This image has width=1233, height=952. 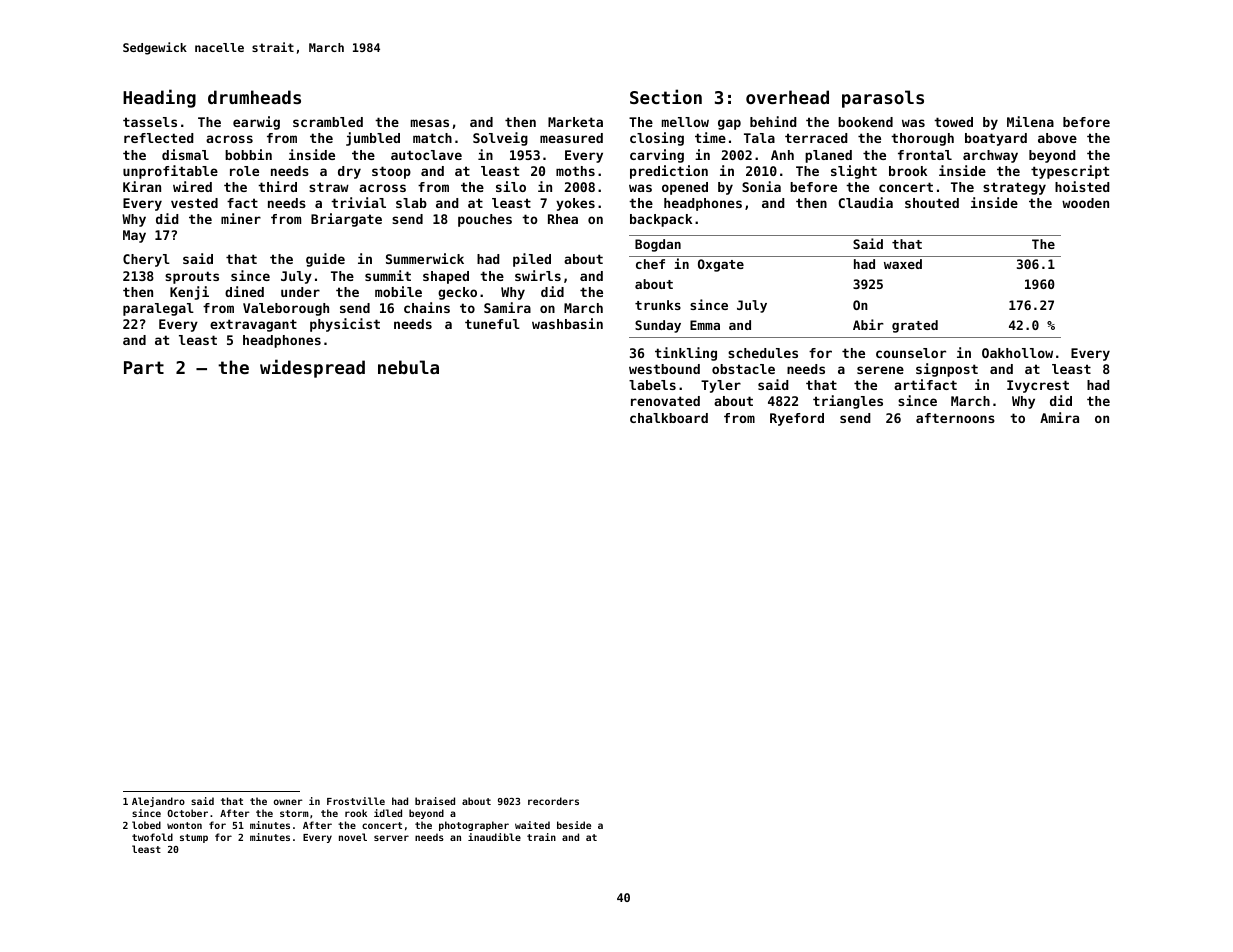 What do you see at coordinates (152, 837) in the image?
I see `twofold` at bounding box center [152, 837].
